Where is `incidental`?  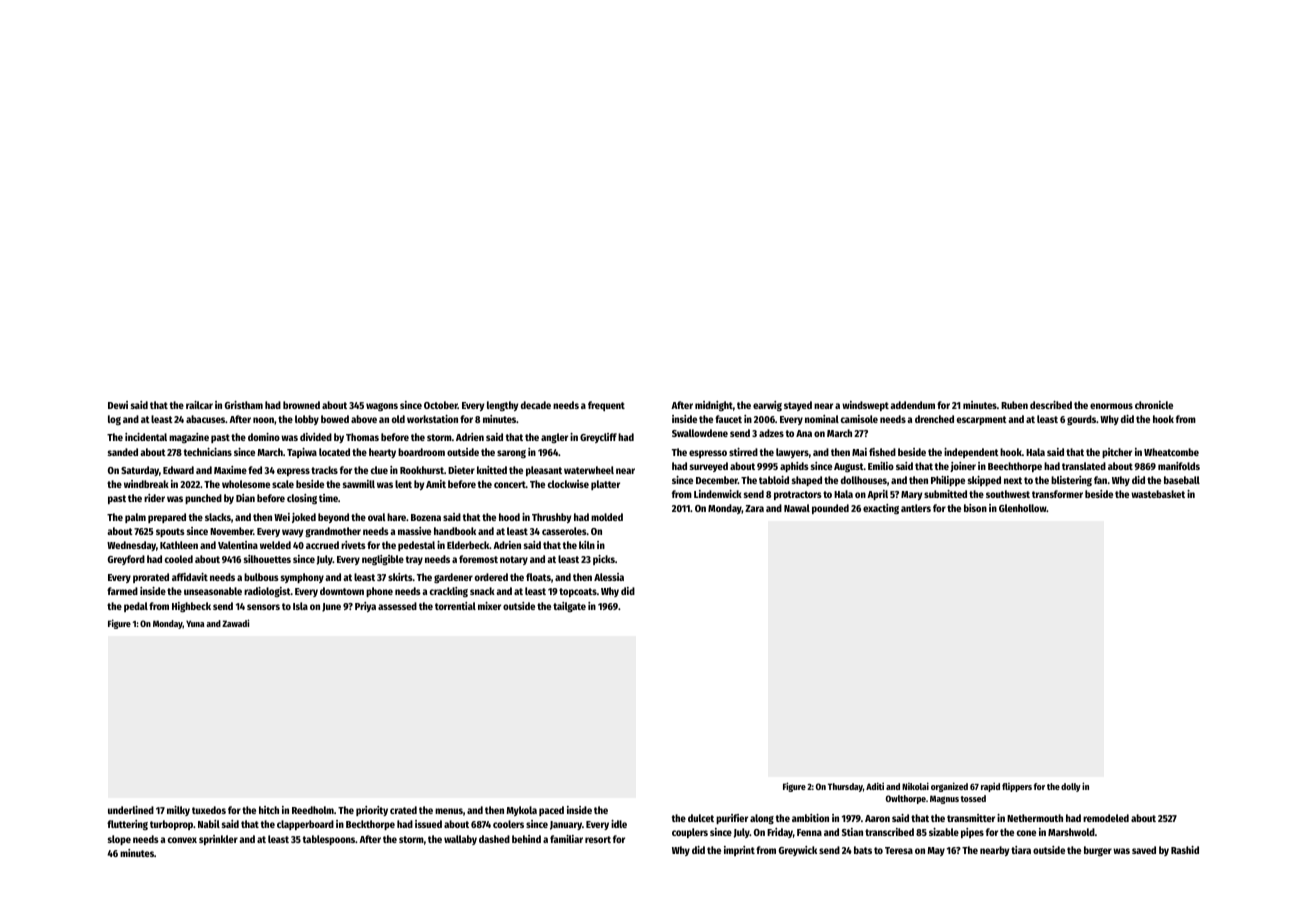
incidental is located at coordinates (146, 437).
